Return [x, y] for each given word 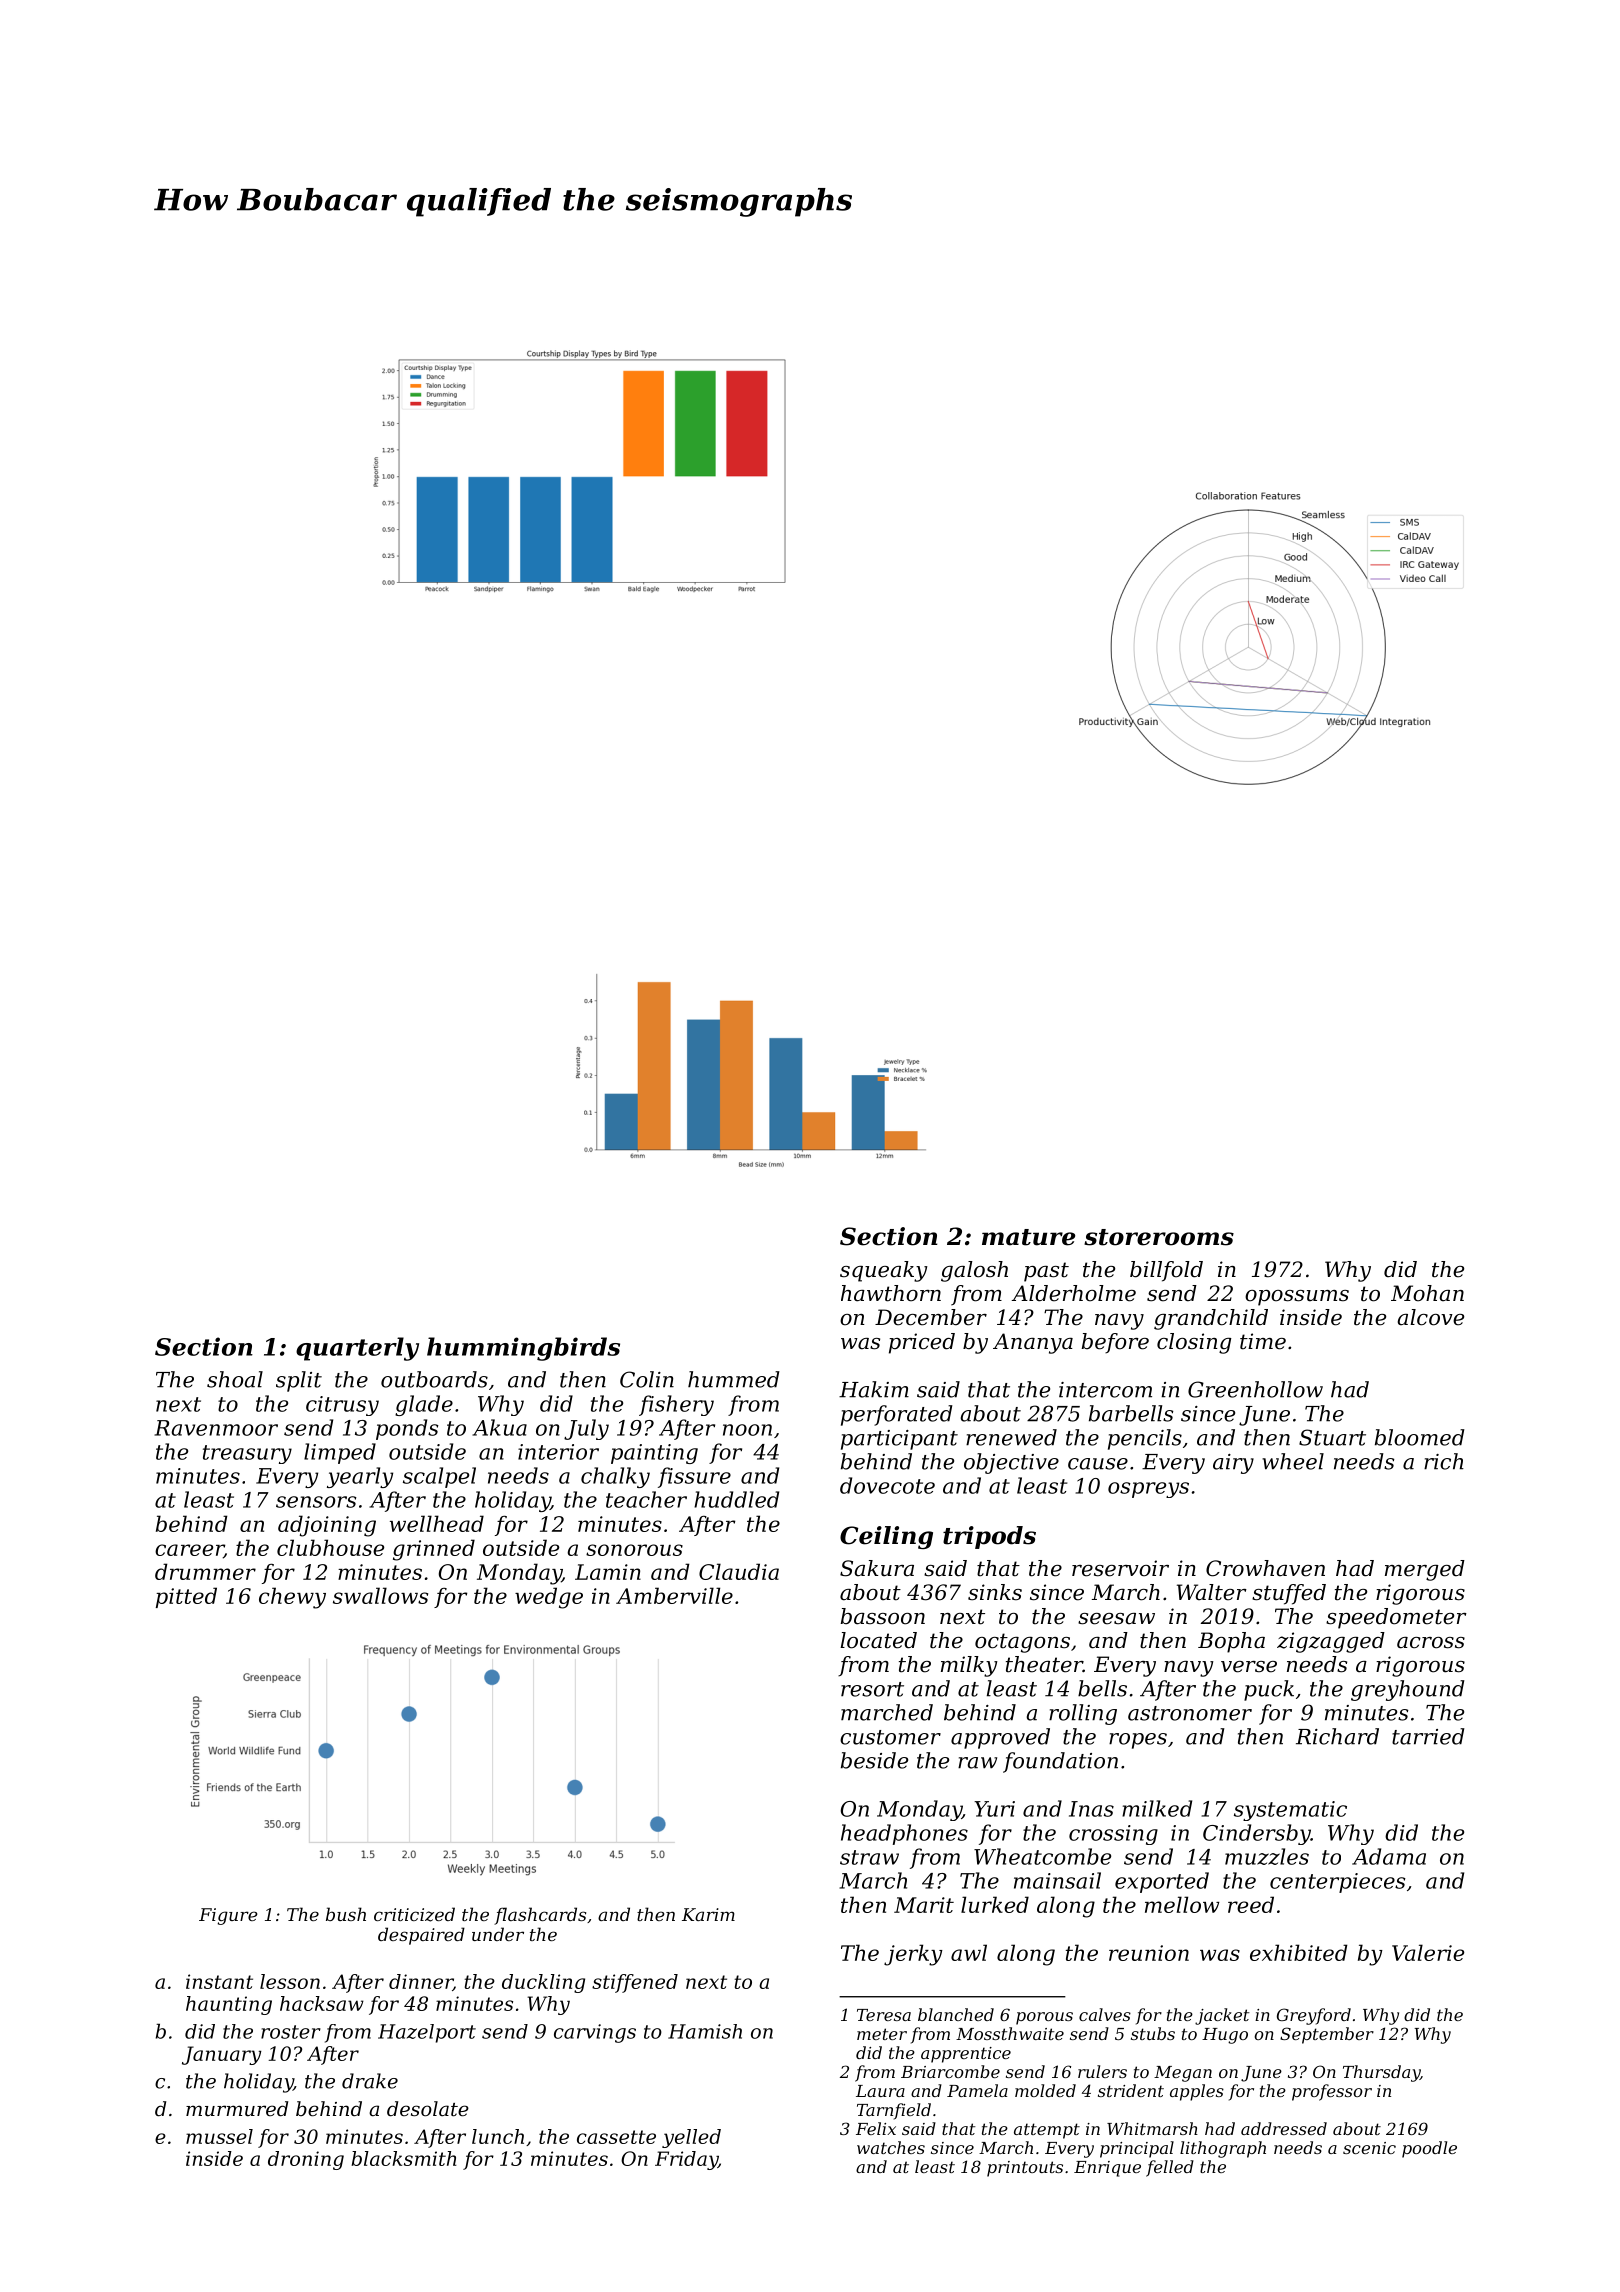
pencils [1145, 1439]
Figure [228, 1916]
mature [1028, 1237]
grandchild [1211, 1319]
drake [370, 2081]
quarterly [357, 1349]
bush [346, 1914]
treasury [247, 1454]
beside [874, 1760]
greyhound [1408, 1690]
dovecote [887, 1485]
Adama [1389, 1856]
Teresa [884, 2015]
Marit [924, 1905]
